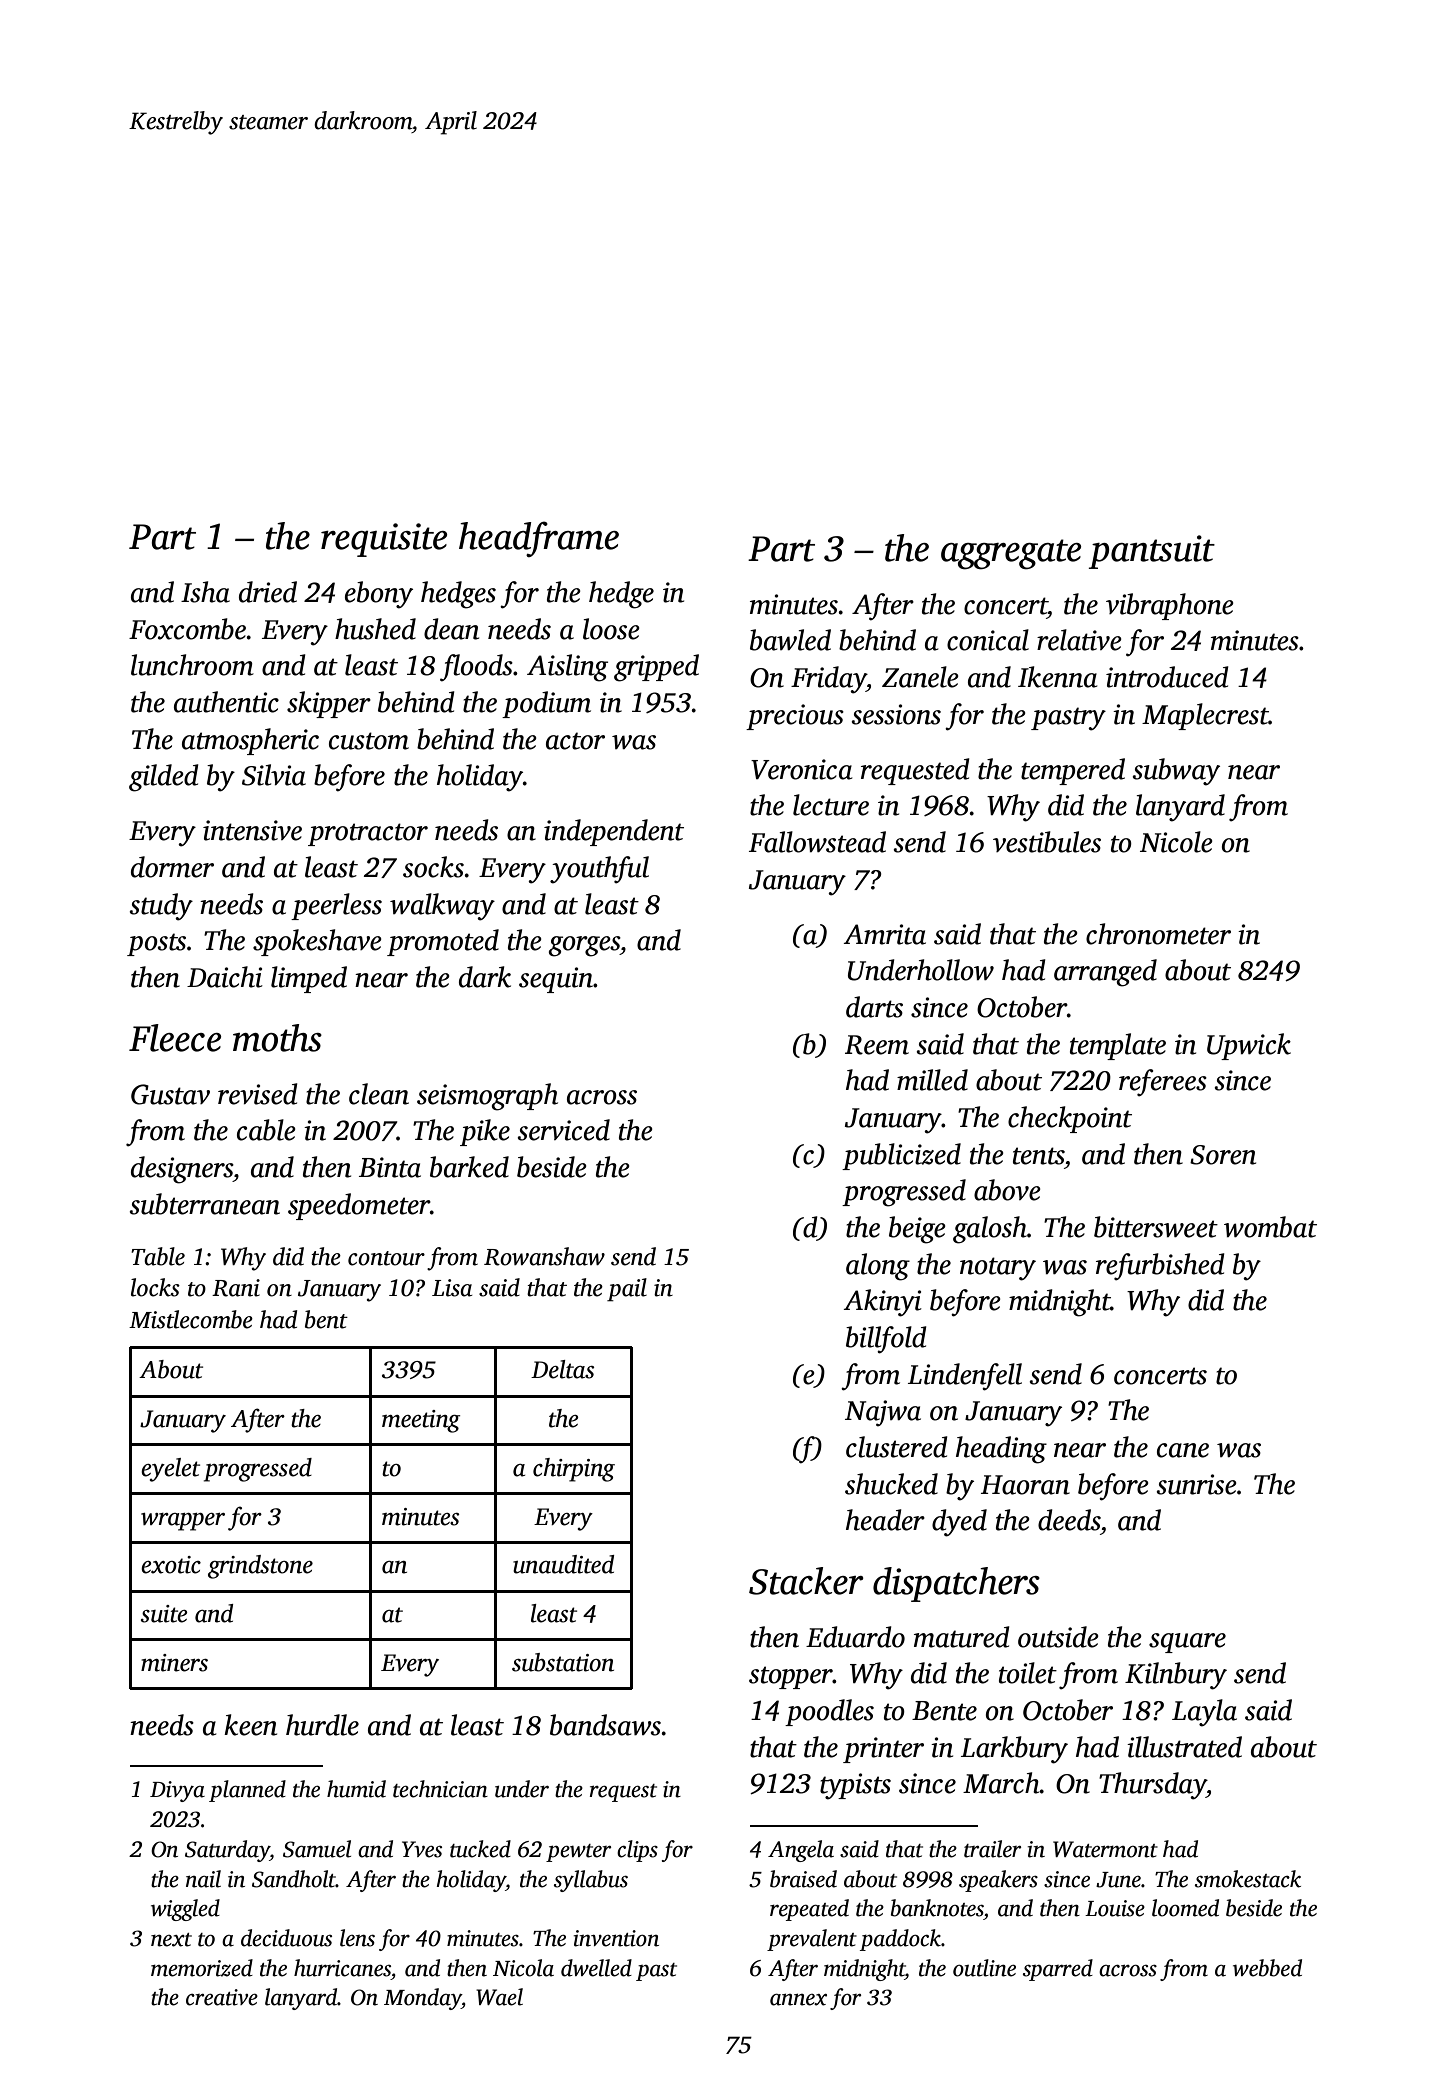 This document has width=1450, height=2100. What do you see at coordinates (422, 1849) in the document?
I see `Yves` at bounding box center [422, 1849].
